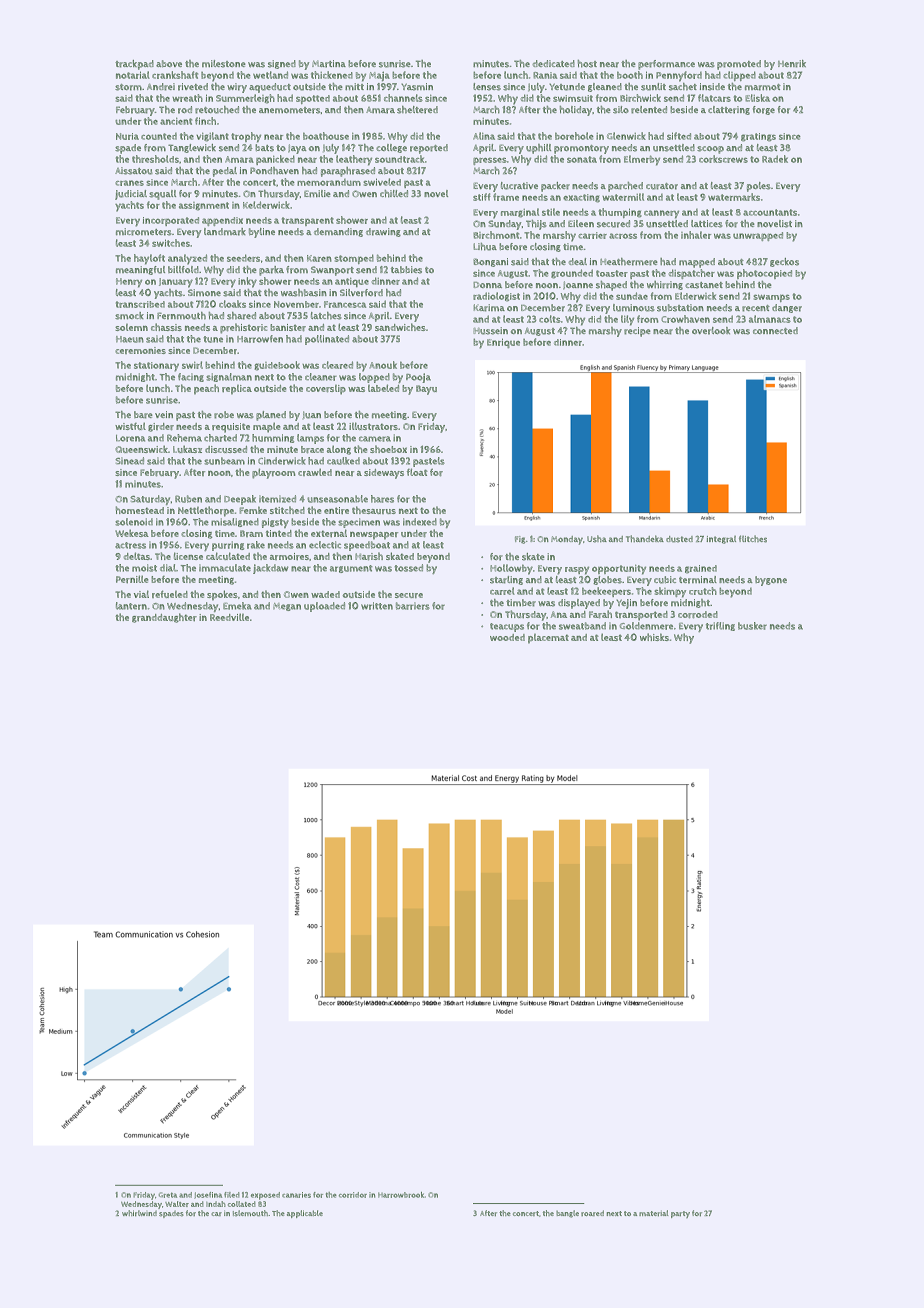 The image size is (924, 1308). Describe the element at coordinates (720, 626) in the document. I see `trifling` at that location.
